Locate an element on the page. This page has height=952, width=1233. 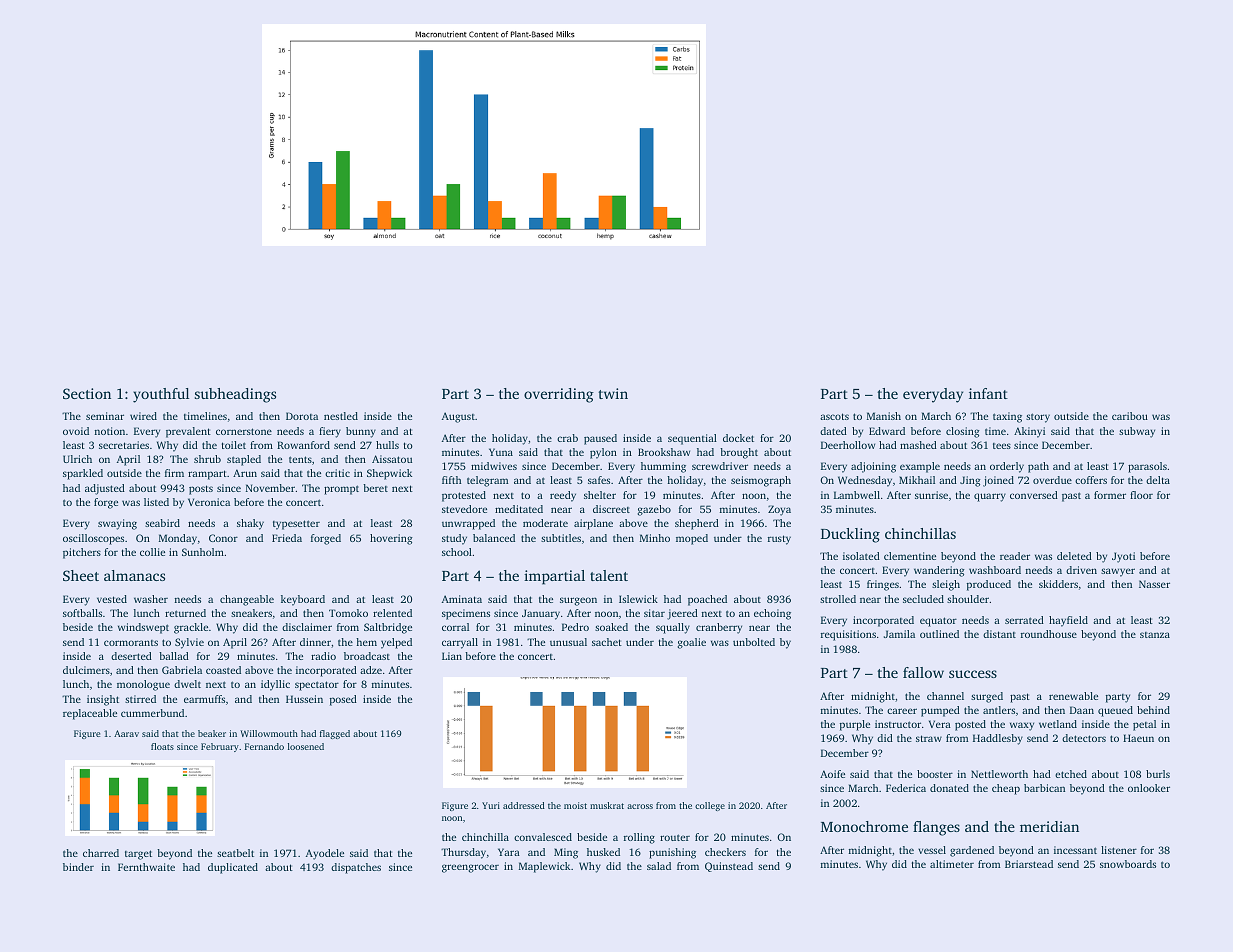
seatbelt is located at coordinates (235, 853).
